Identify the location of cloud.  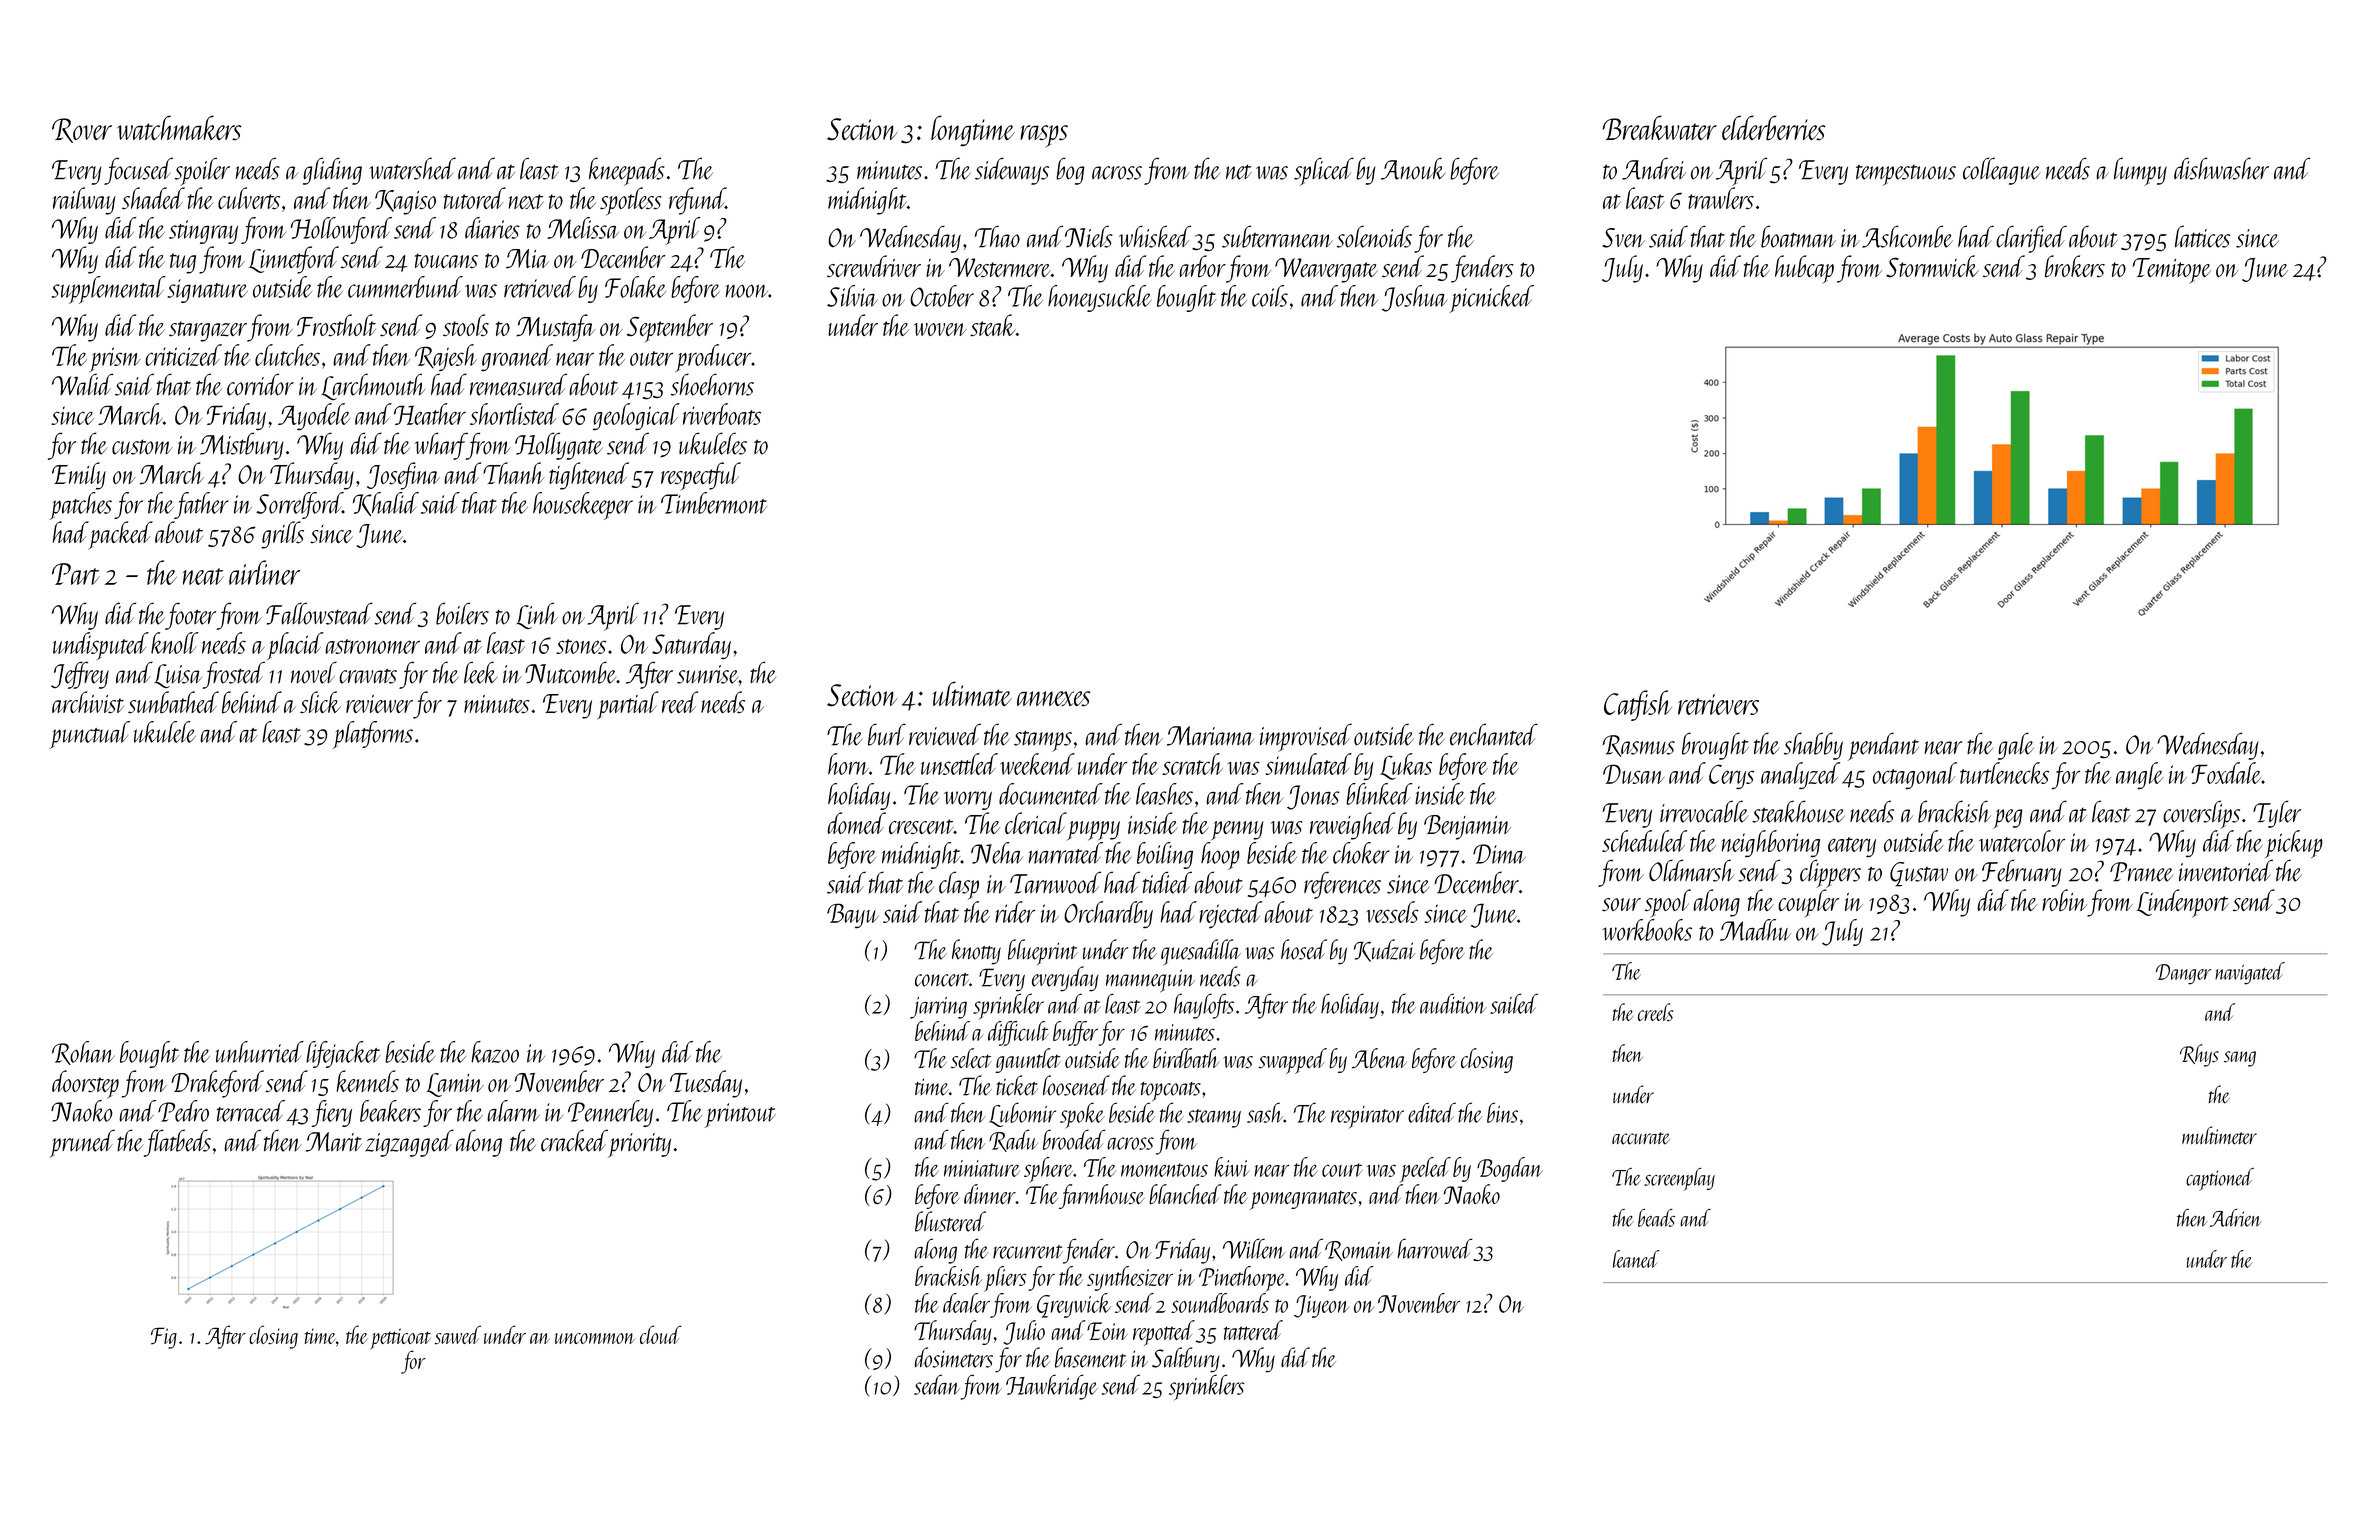
(660, 1334).
